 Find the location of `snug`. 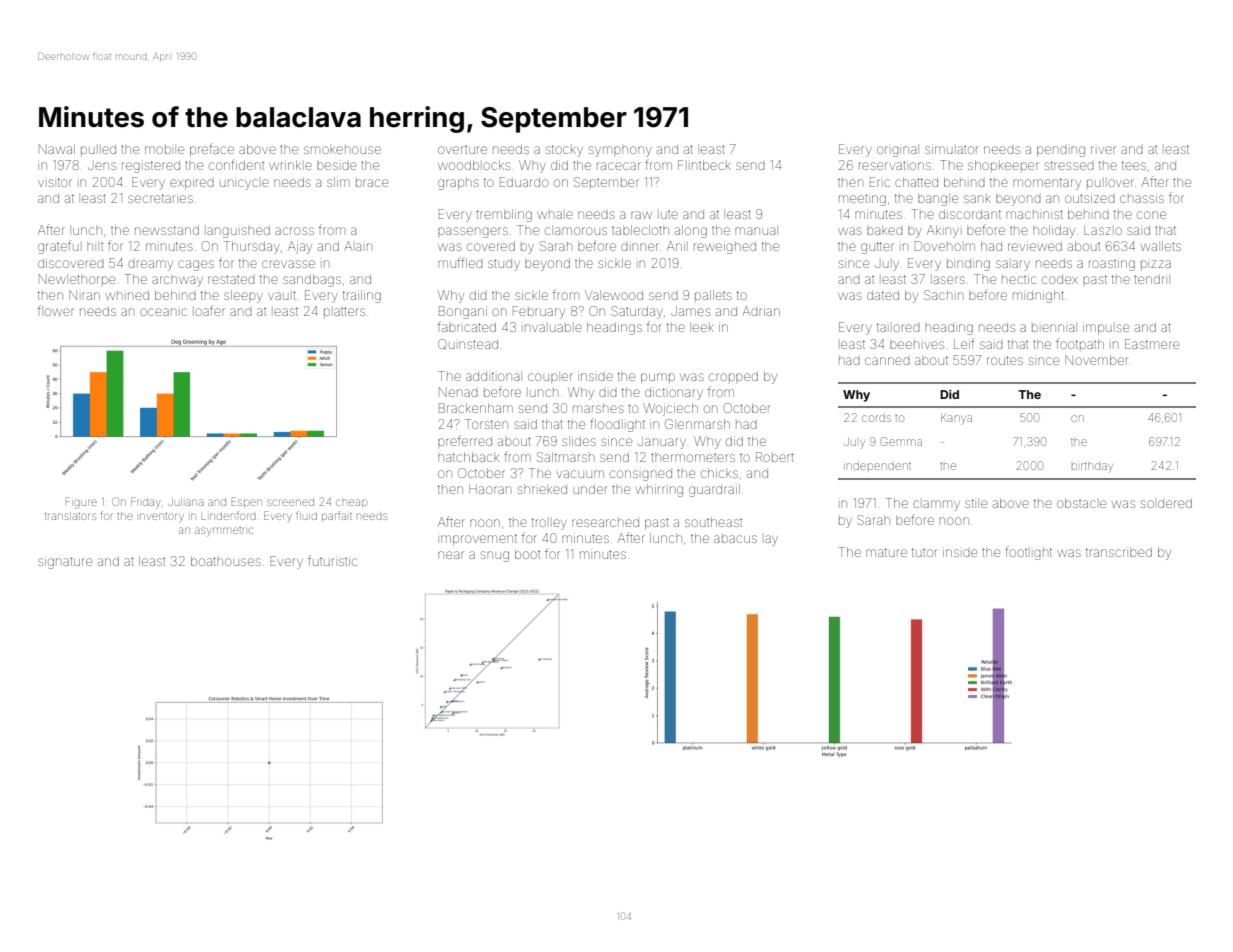

snug is located at coordinates (495, 556).
